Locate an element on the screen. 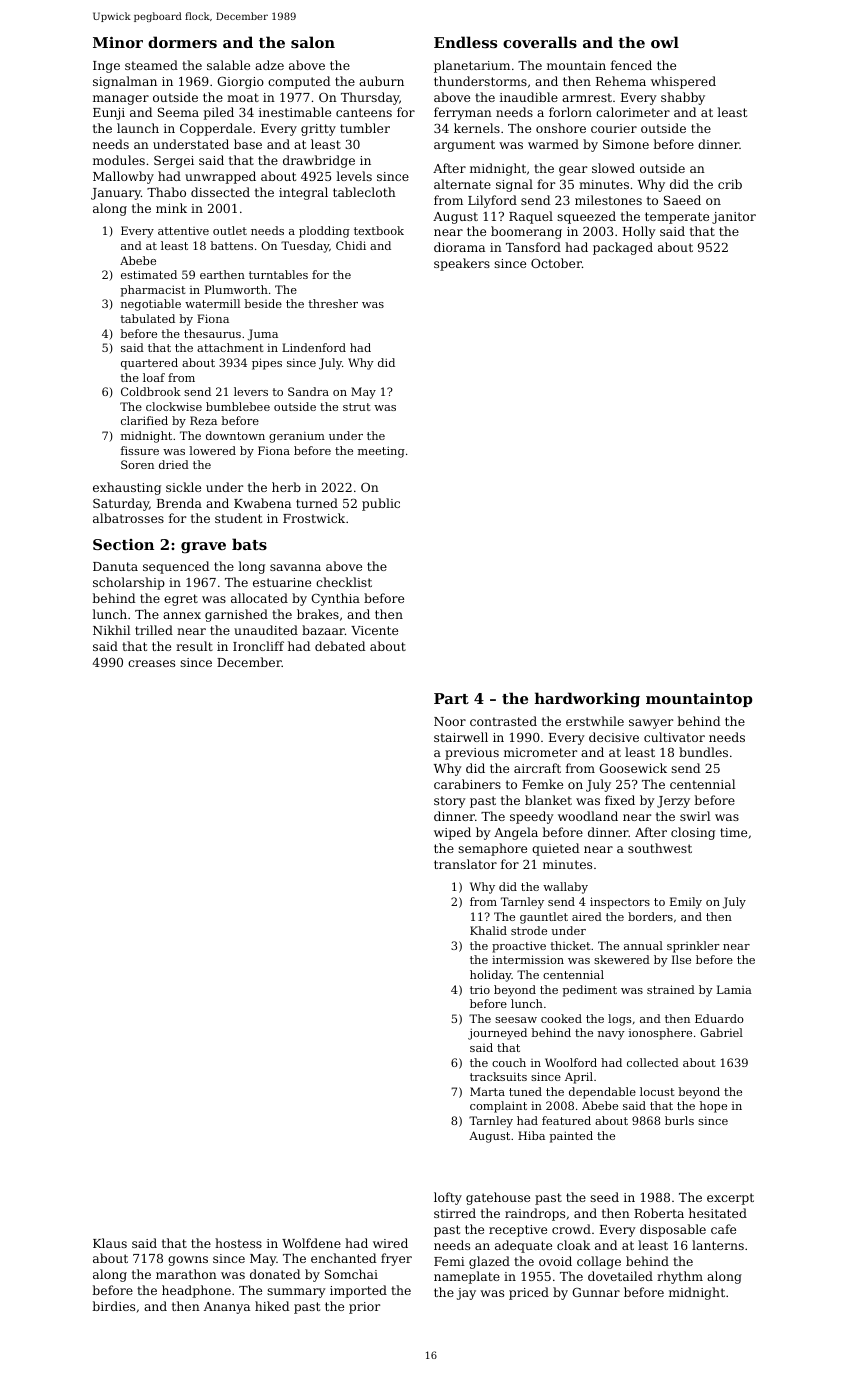 The width and height of the screenshot is (849, 1400). hostess is located at coordinates (238, 1243).
